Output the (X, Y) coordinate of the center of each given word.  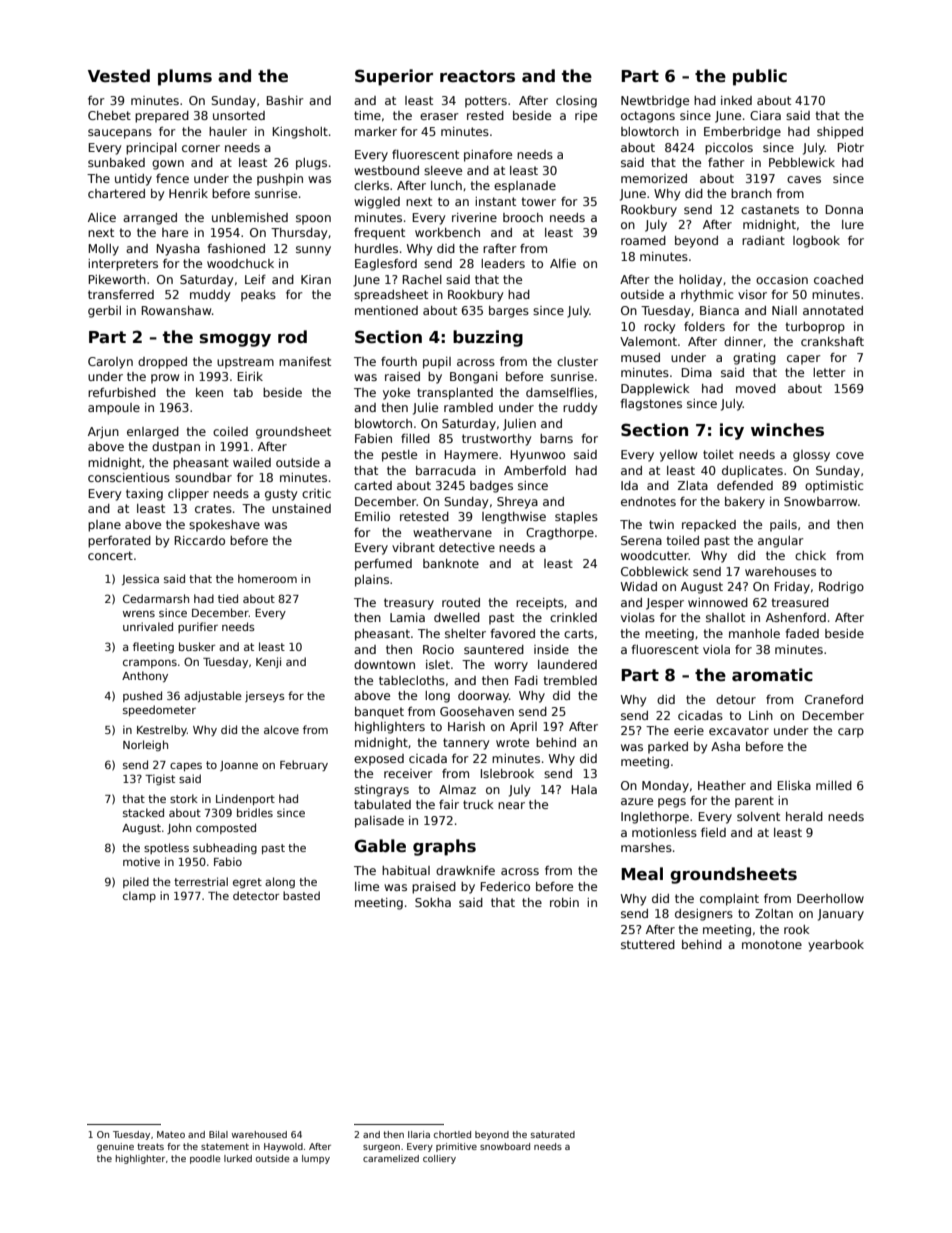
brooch (523, 217)
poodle (205, 1159)
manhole (754, 633)
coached (838, 279)
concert (110, 555)
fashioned (236, 248)
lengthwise (514, 518)
